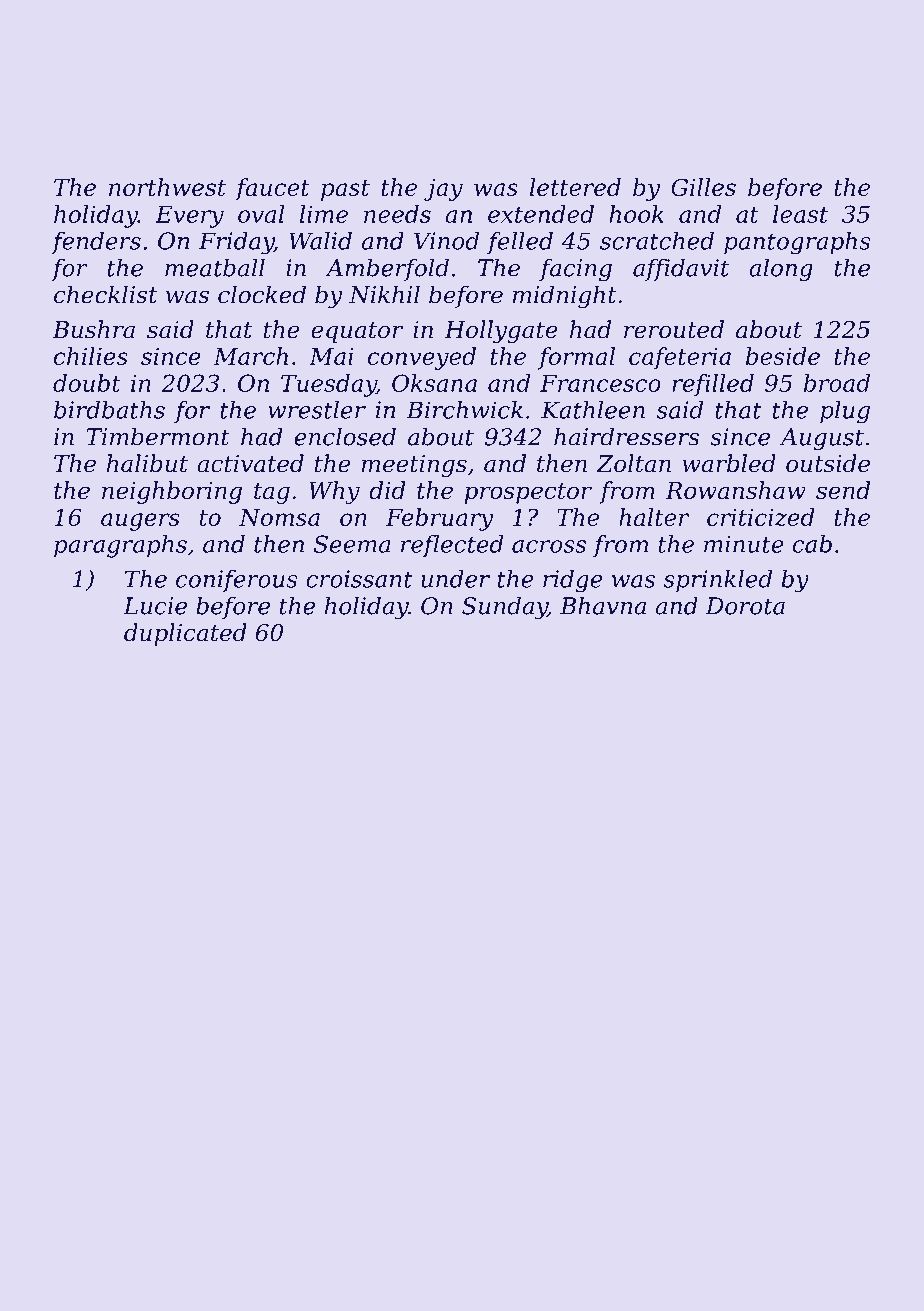 This document has width=924, height=1311. I want to click on across, so click(549, 546).
